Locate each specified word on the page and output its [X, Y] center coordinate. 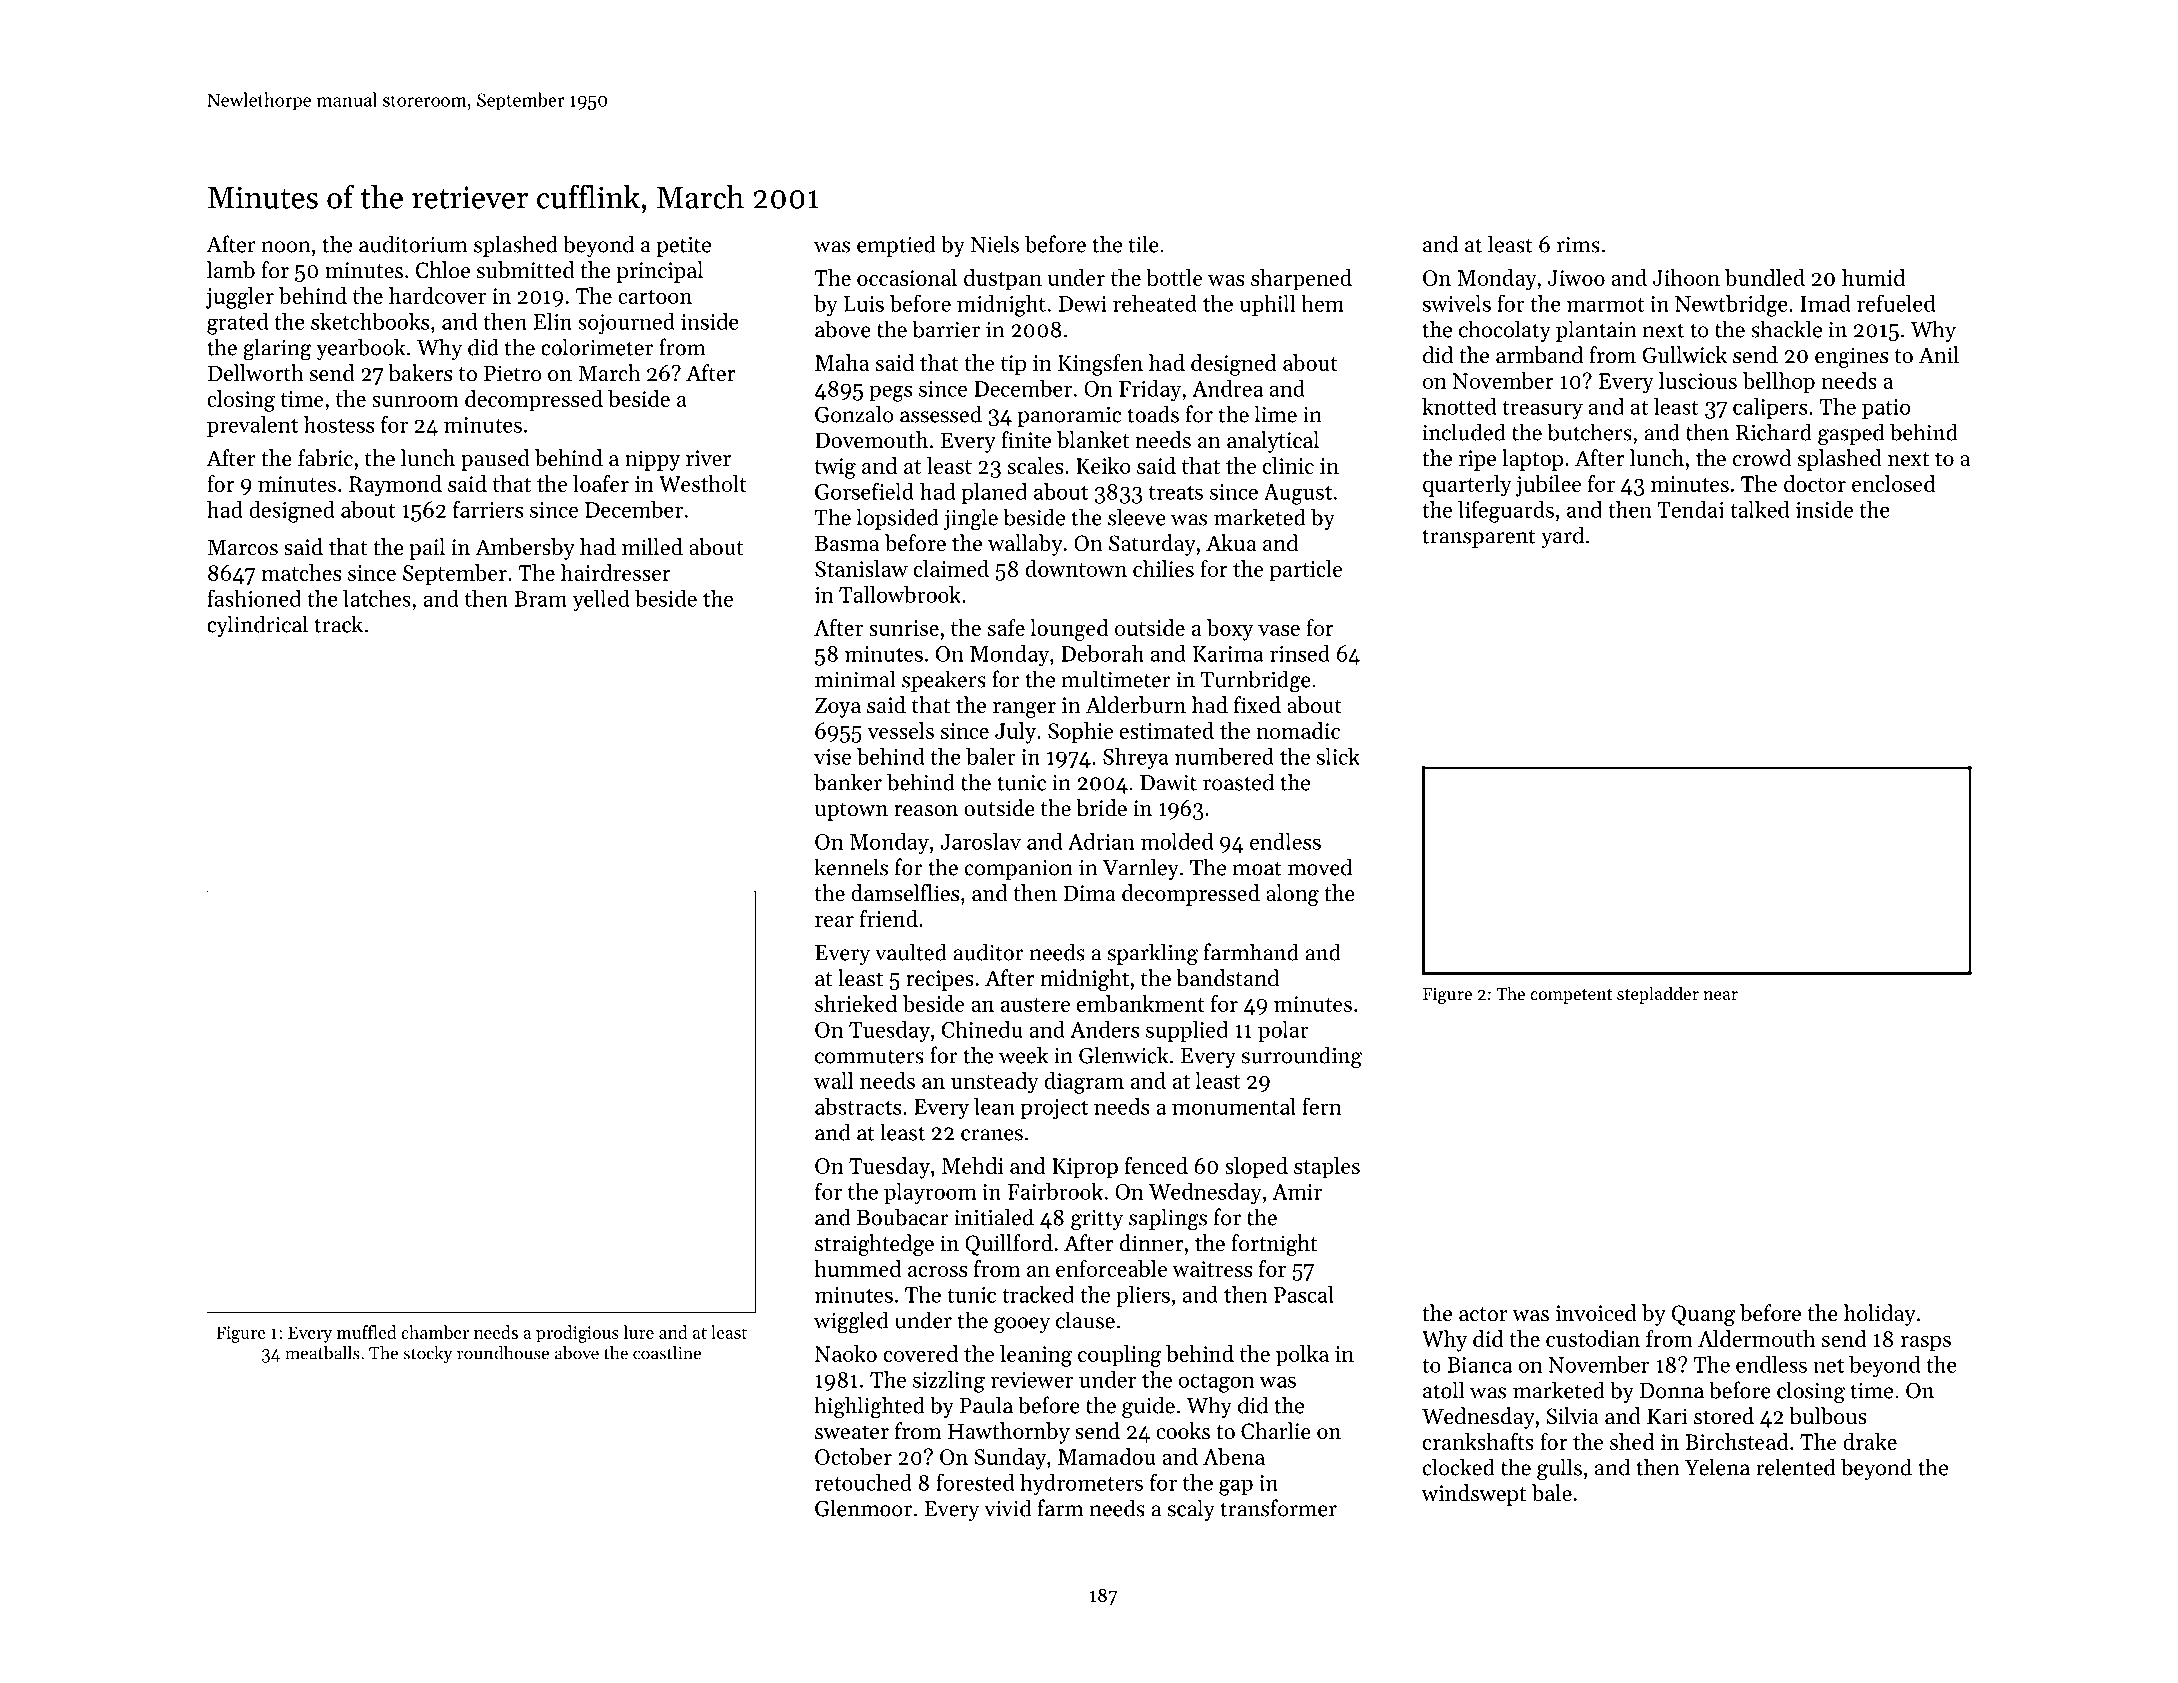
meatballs [322, 1353]
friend [889, 918]
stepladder [1658, 995]
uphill [1267, 305]
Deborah [1102, 653]
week [1023, 1055]
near [1720, 995]
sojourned [626, 324]
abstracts [858, 1106]
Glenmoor [863, 1508]
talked [1759, 509]
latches [377, 598]
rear [834, 921]
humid [1873, 277]
